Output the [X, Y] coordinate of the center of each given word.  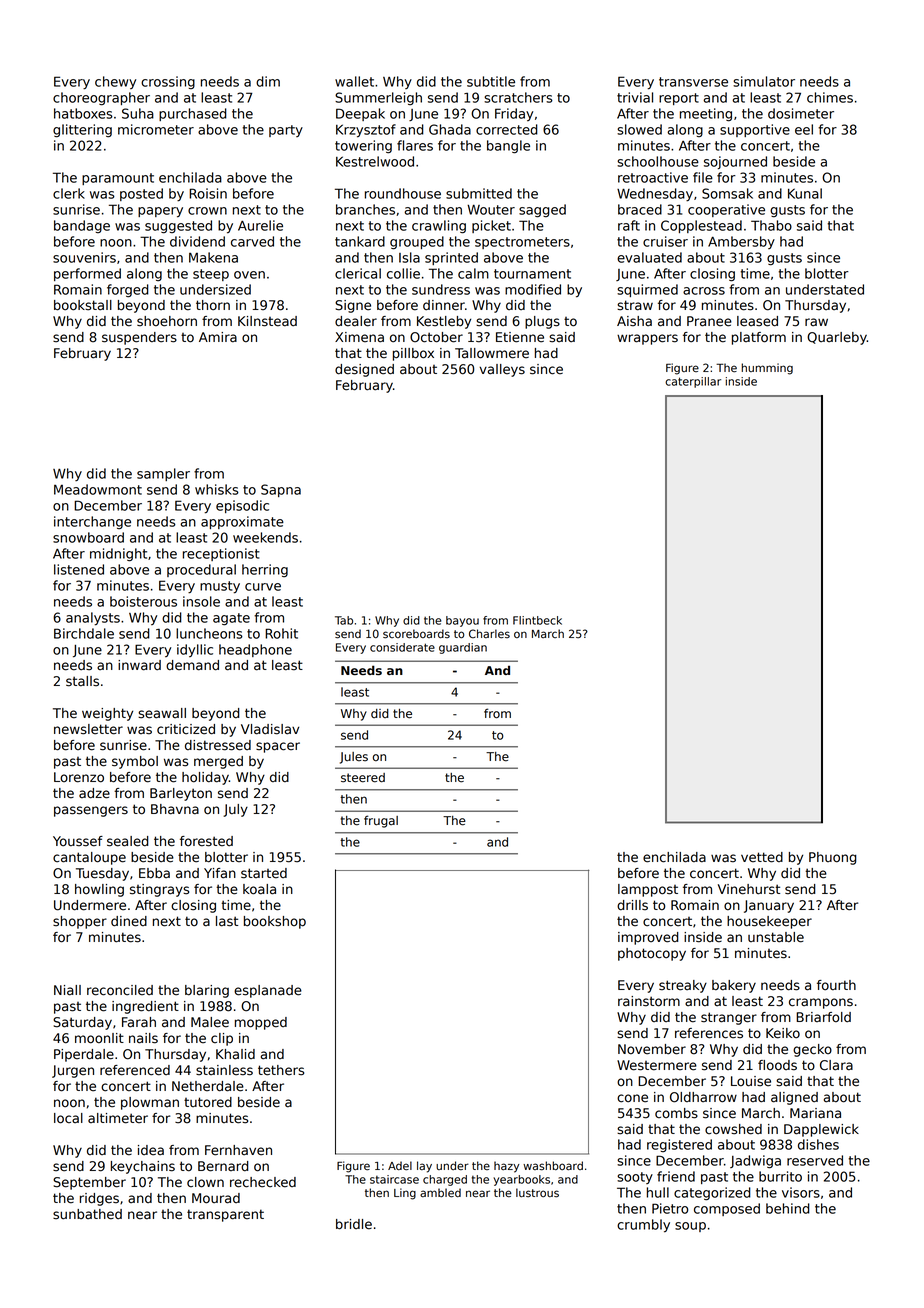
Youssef [78, 841]
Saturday [82, 1023]
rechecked [263, 1182]
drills [632, 905]
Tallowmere [492, 353]
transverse [693, 82]
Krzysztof [366, 131]
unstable [776, 937]
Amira [218, 337]
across [704, 291]
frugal [381, 821]
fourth [836, 985]
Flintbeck [537, 620]
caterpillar [693, 382]
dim [268, 81]
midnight [118, 555]
